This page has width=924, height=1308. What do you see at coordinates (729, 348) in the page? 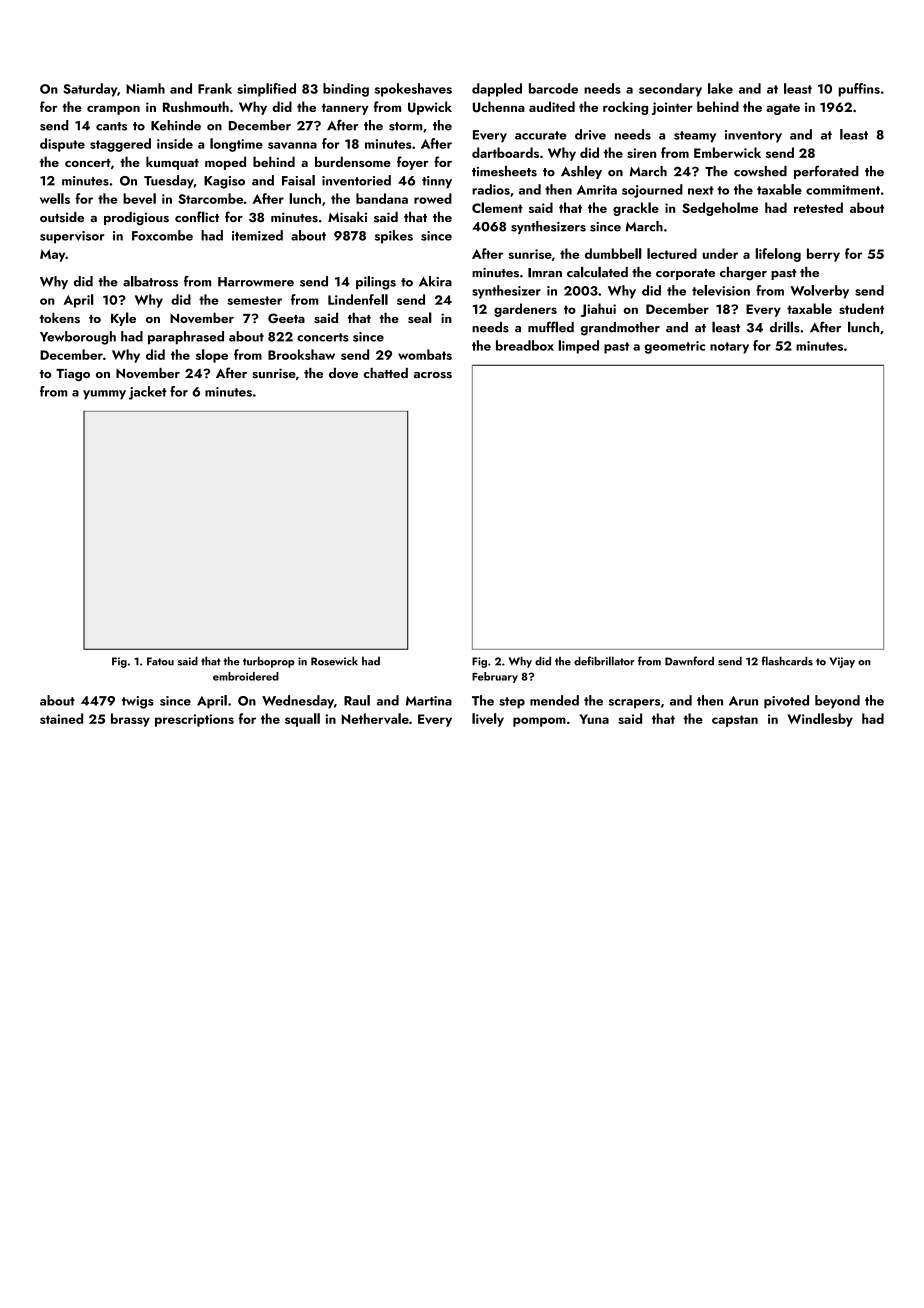
I see `notary` at bounding box center [729, 348].
